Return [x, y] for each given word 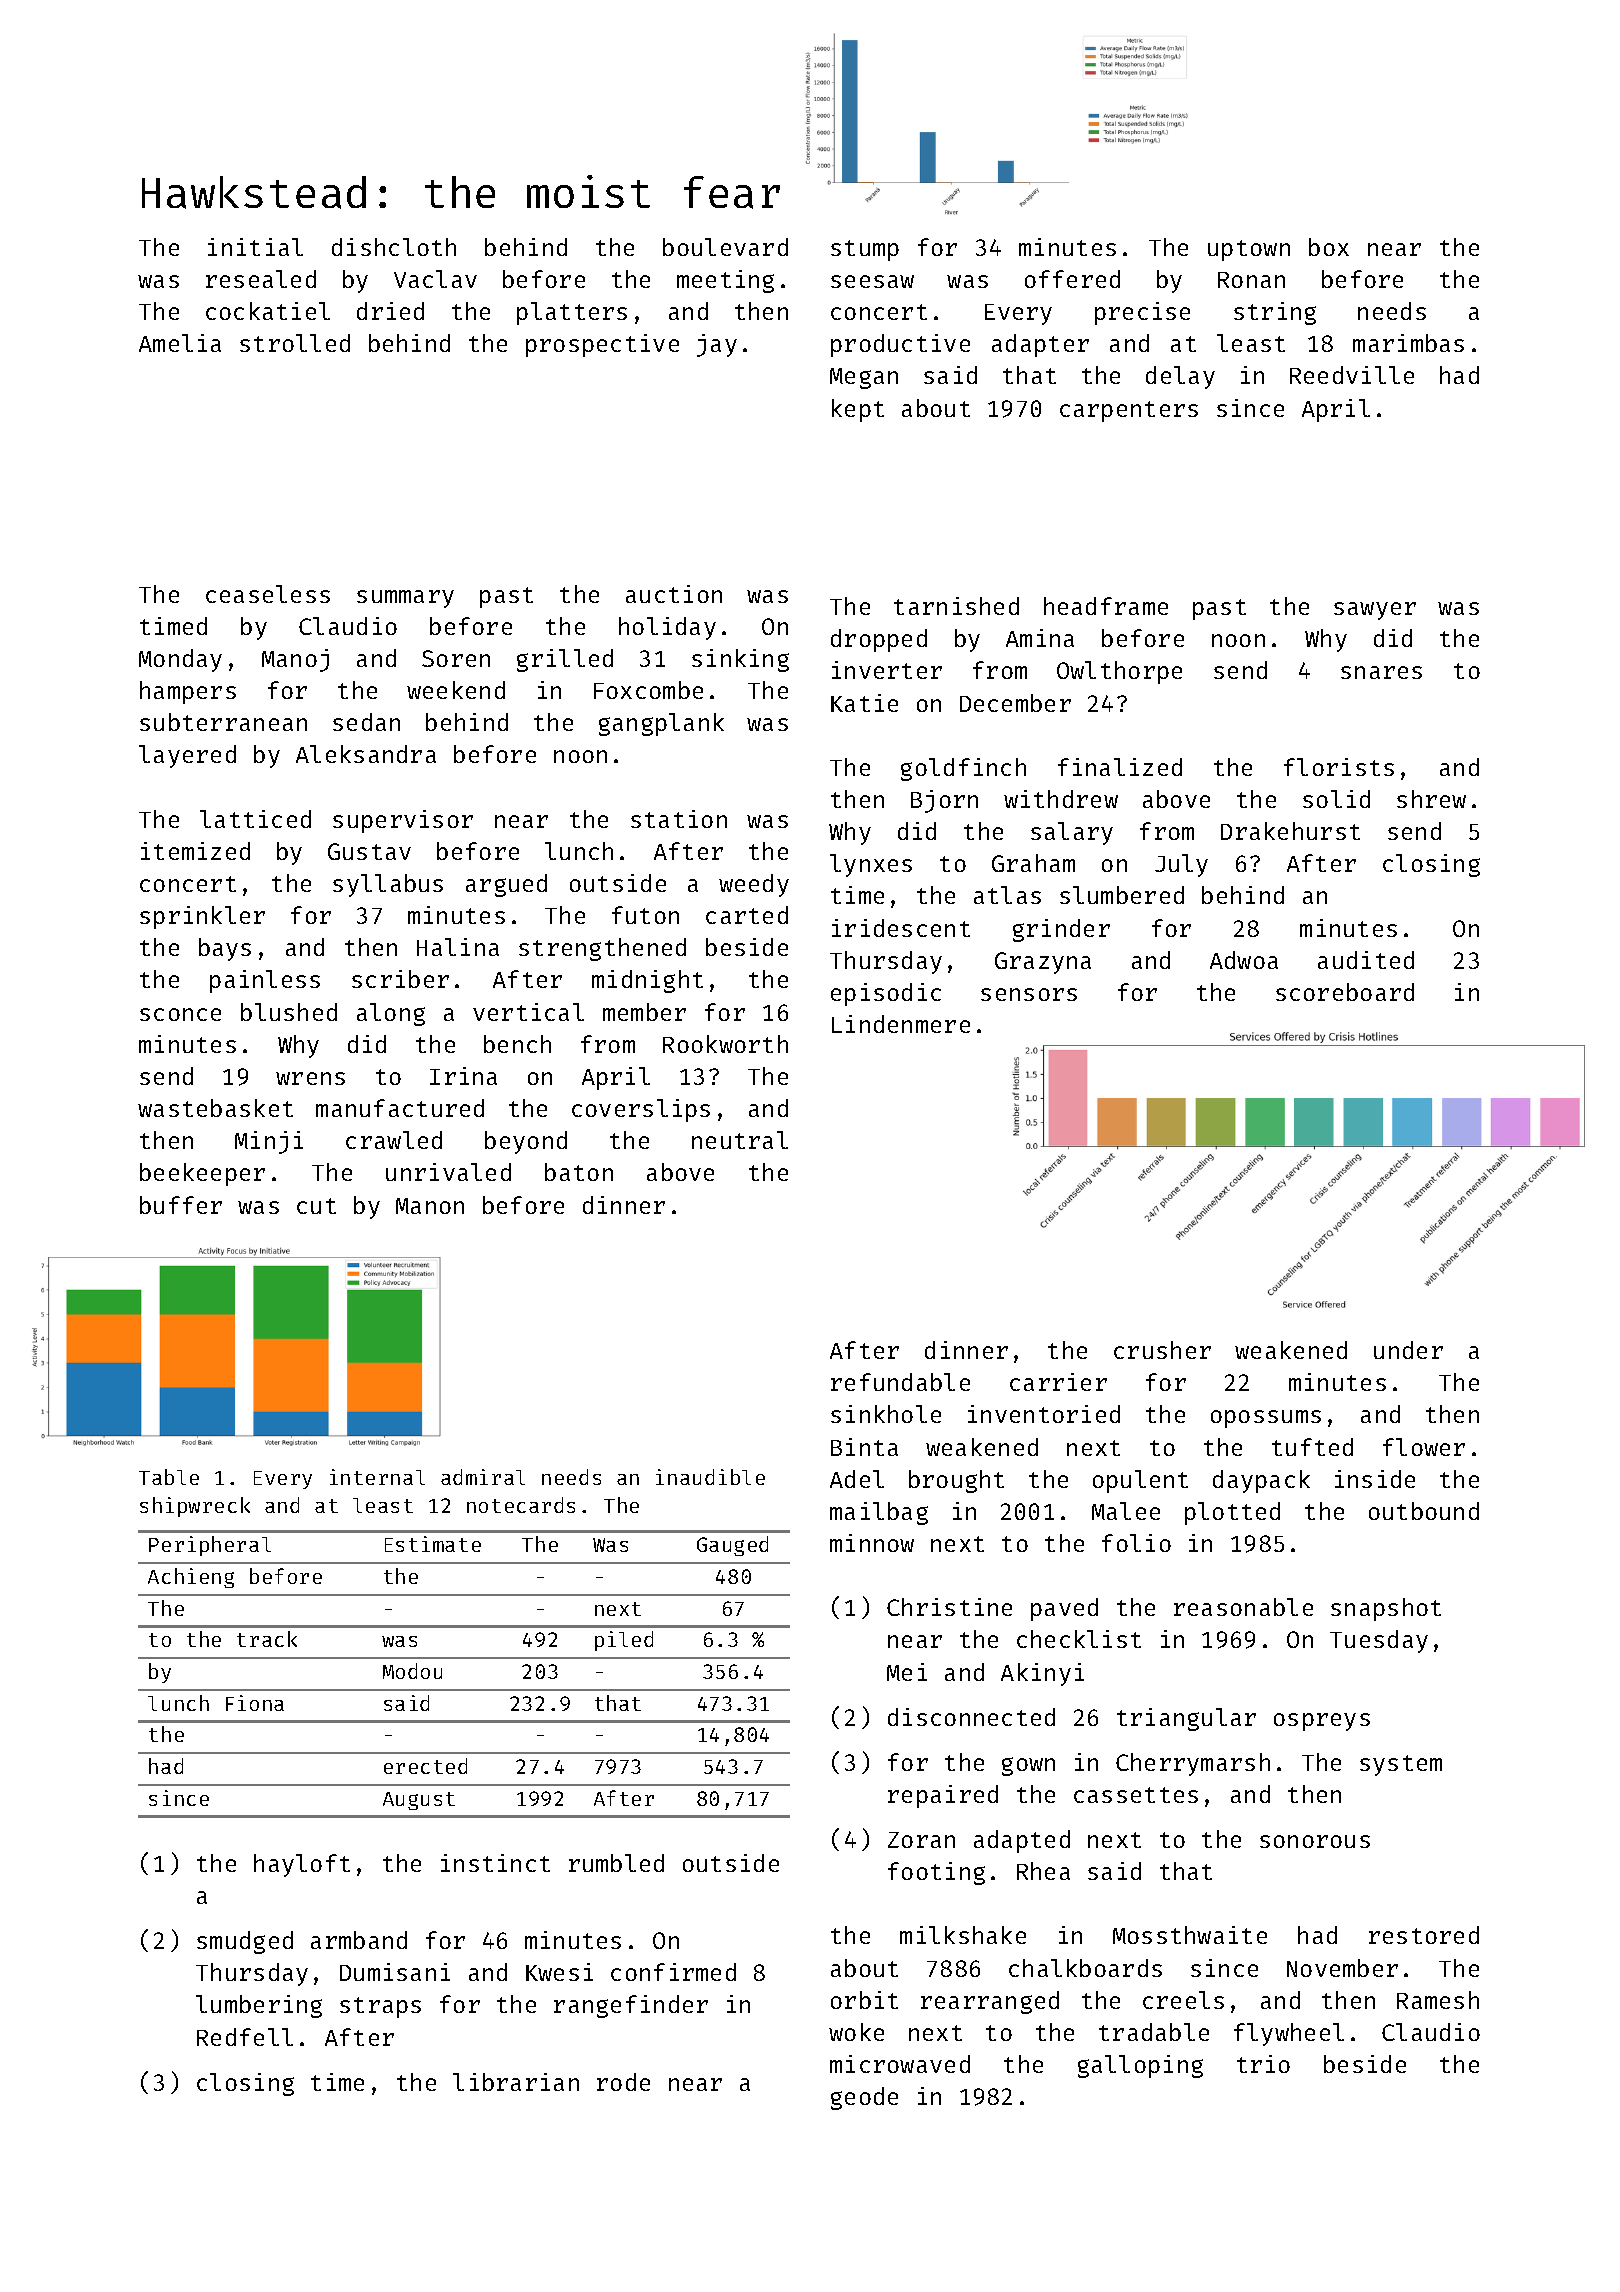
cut [316, 1206]
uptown [1249, 250]
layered [187, 756]
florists [1339, 767]
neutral [740, 1140]
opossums [1266, 1419]
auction [674, 594]
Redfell [245, 2037]
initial [255, 247]
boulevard [725, 247]
